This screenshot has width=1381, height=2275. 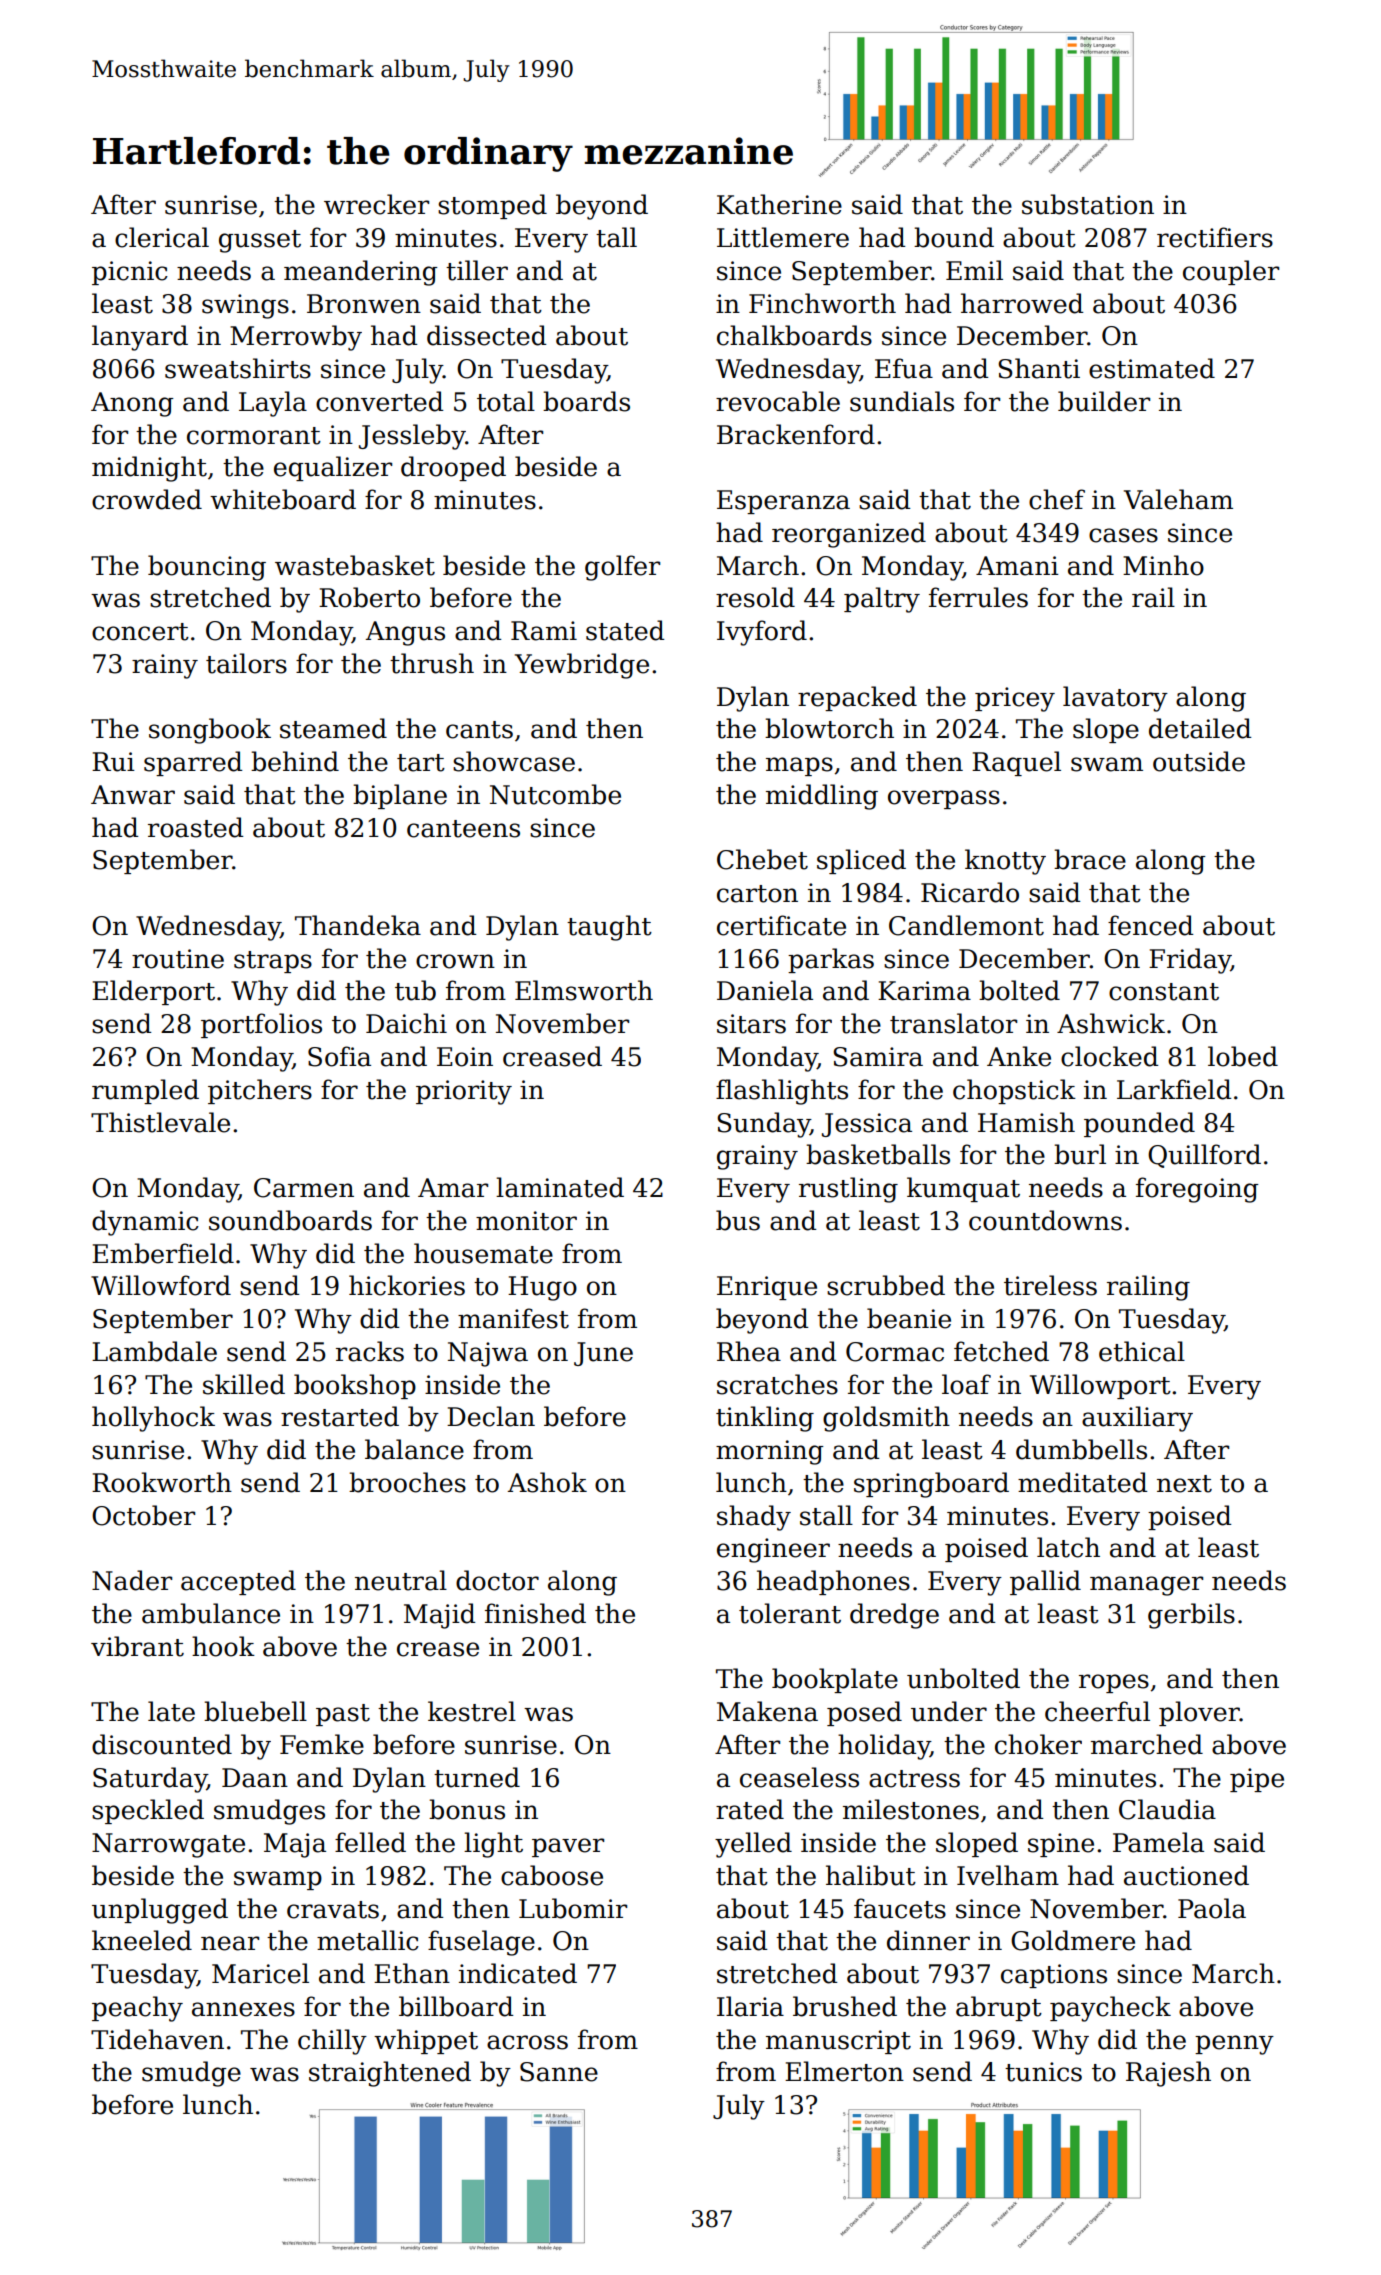 What do you see at coordinates (332, 2042) in the screenshot?
I see `chilly` at bounding box center [332, 2042].
